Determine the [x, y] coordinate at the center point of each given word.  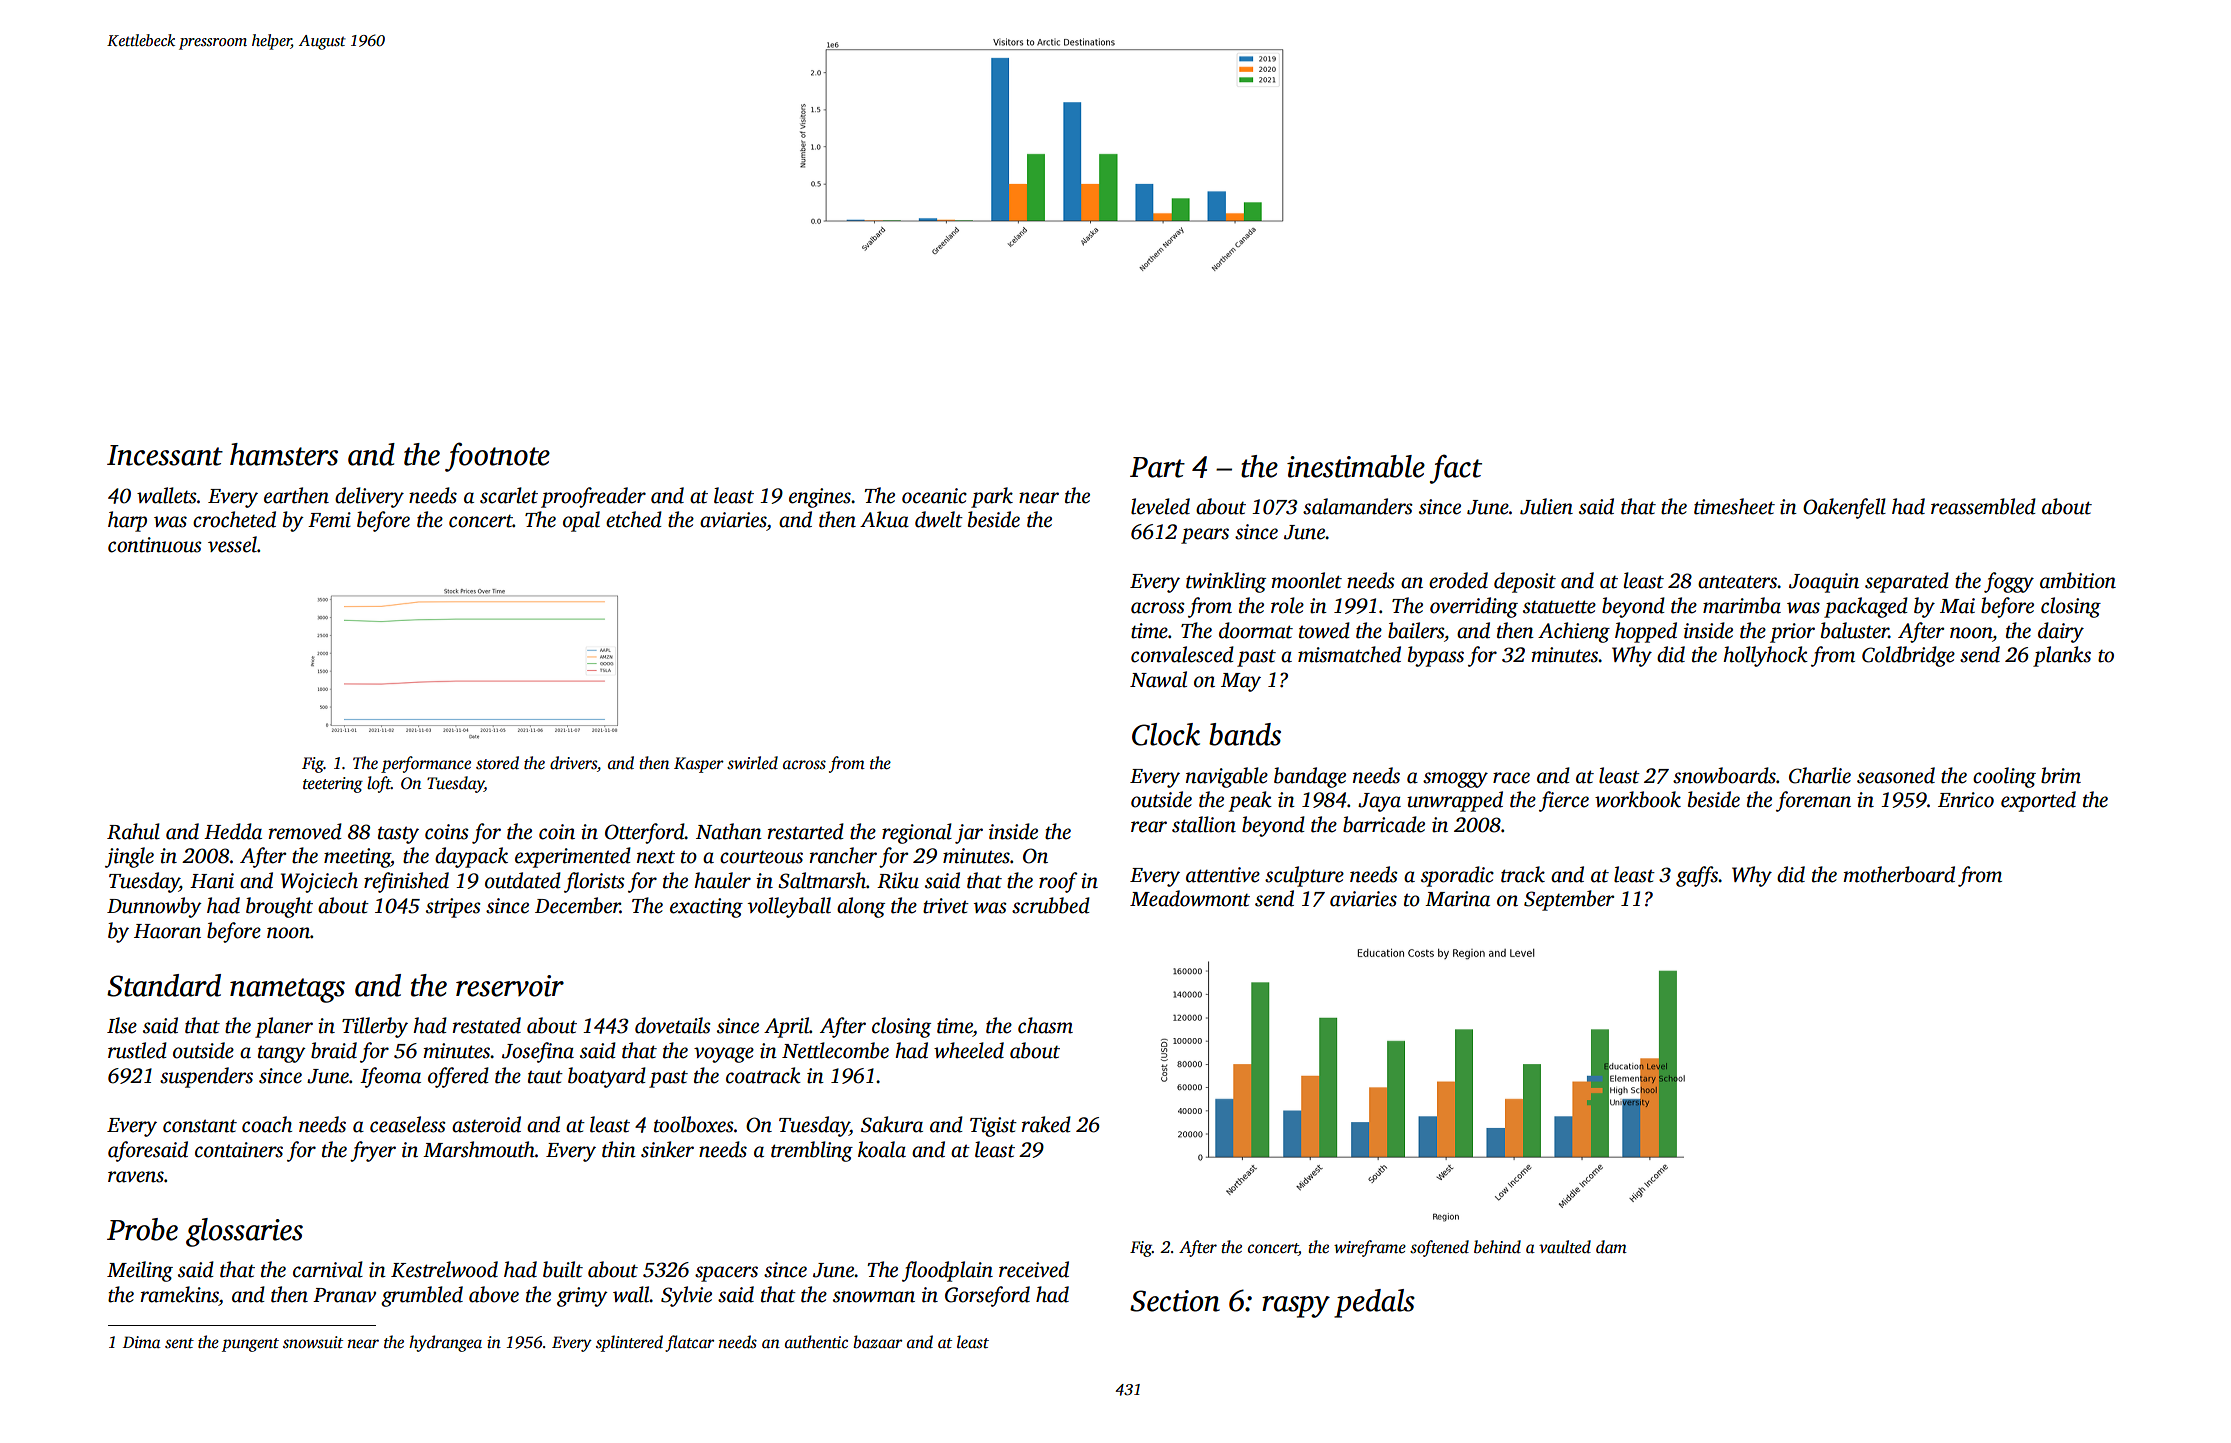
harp [127, 521]
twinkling [1226, 582]
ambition [2078, 580]
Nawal [1158, 679]
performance [426, 764]
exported [2038, 801]
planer [284, 1027]
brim [2061, 775]
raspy [1296, 1307]
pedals [1374, 1303]
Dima [142, 1342]
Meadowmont [1190, 898]
